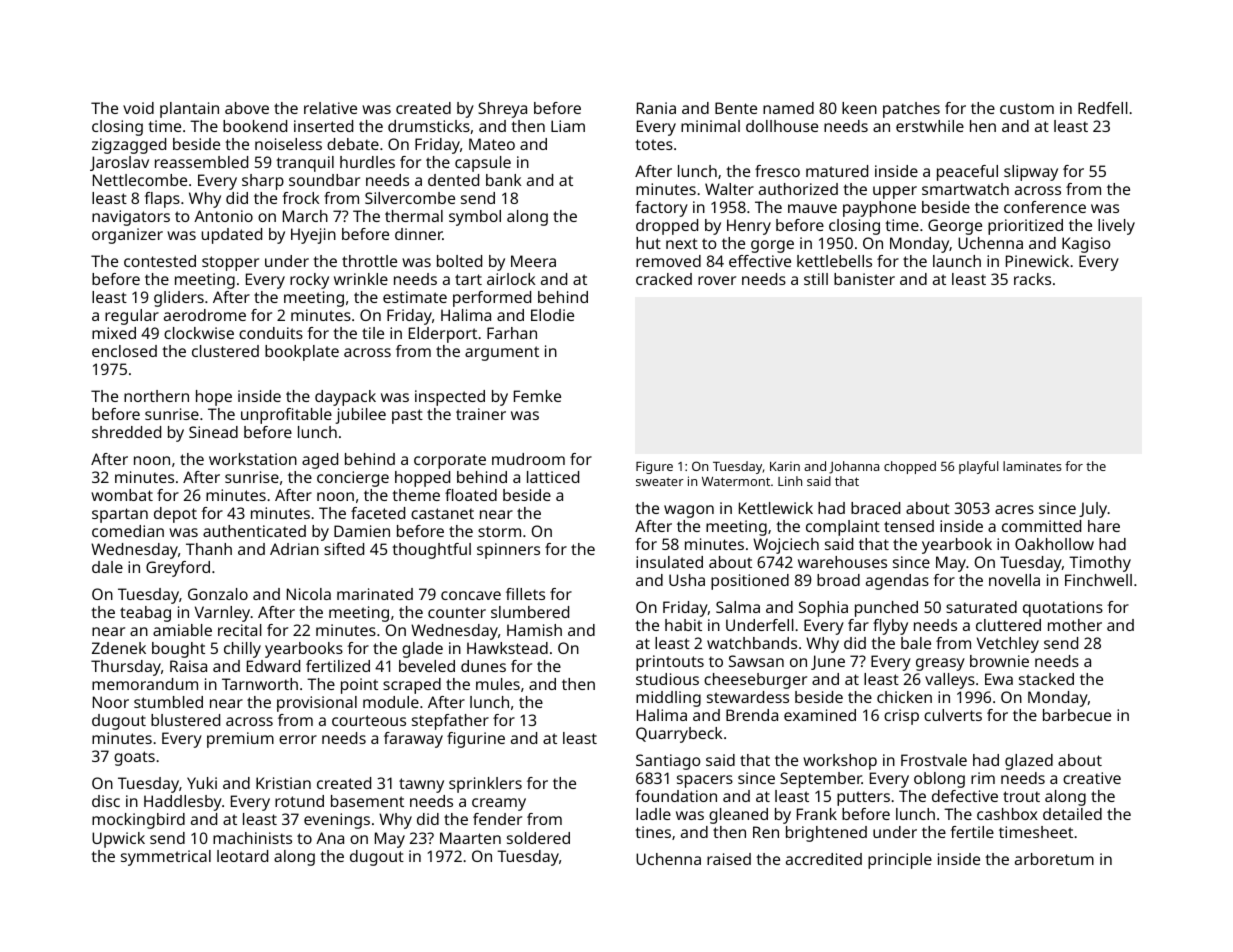 This screenshot has width=1233, height=952. I want to click on insulated, so click(669, 562).
